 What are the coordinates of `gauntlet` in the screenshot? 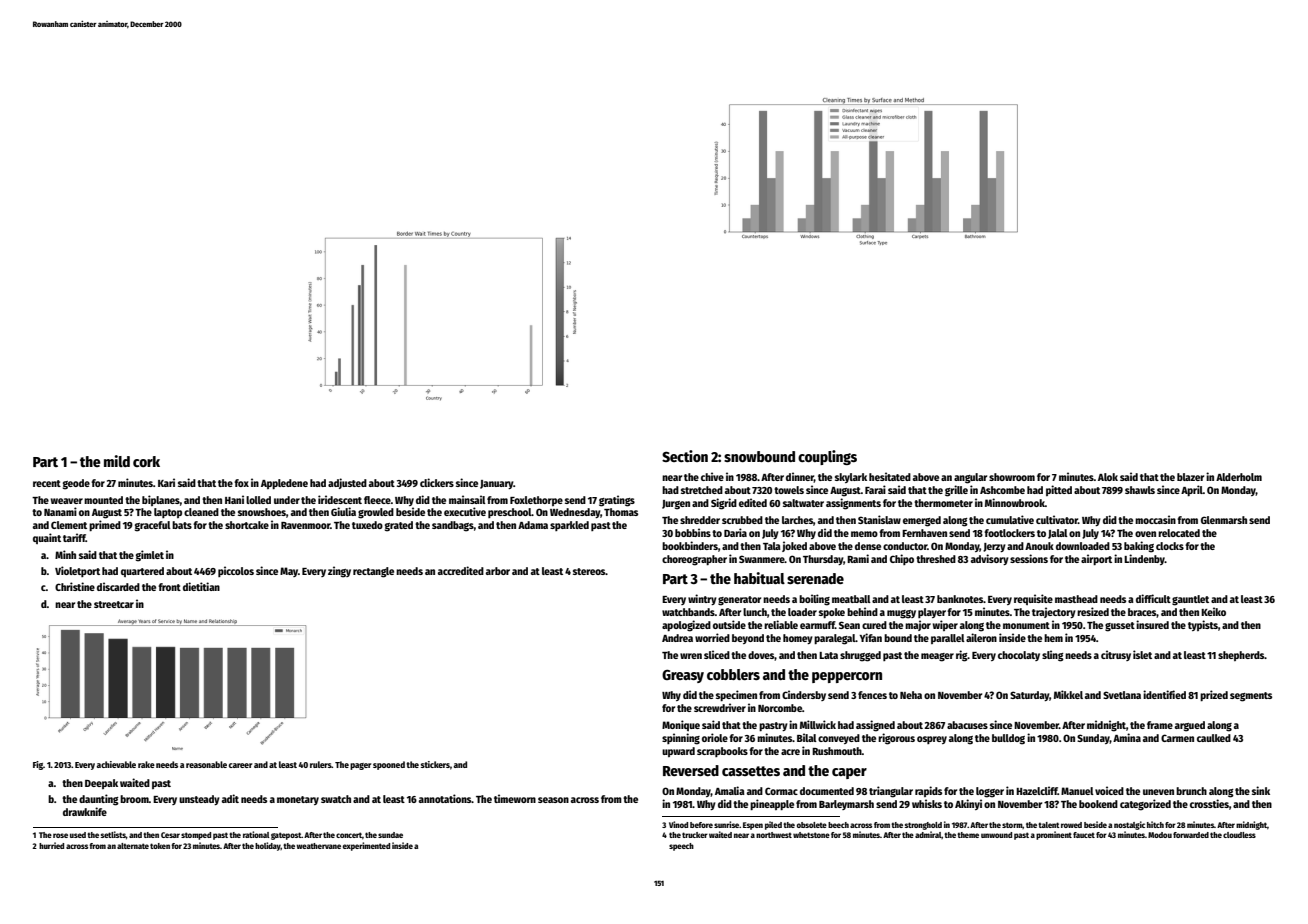 It's located at (1190, 600).
